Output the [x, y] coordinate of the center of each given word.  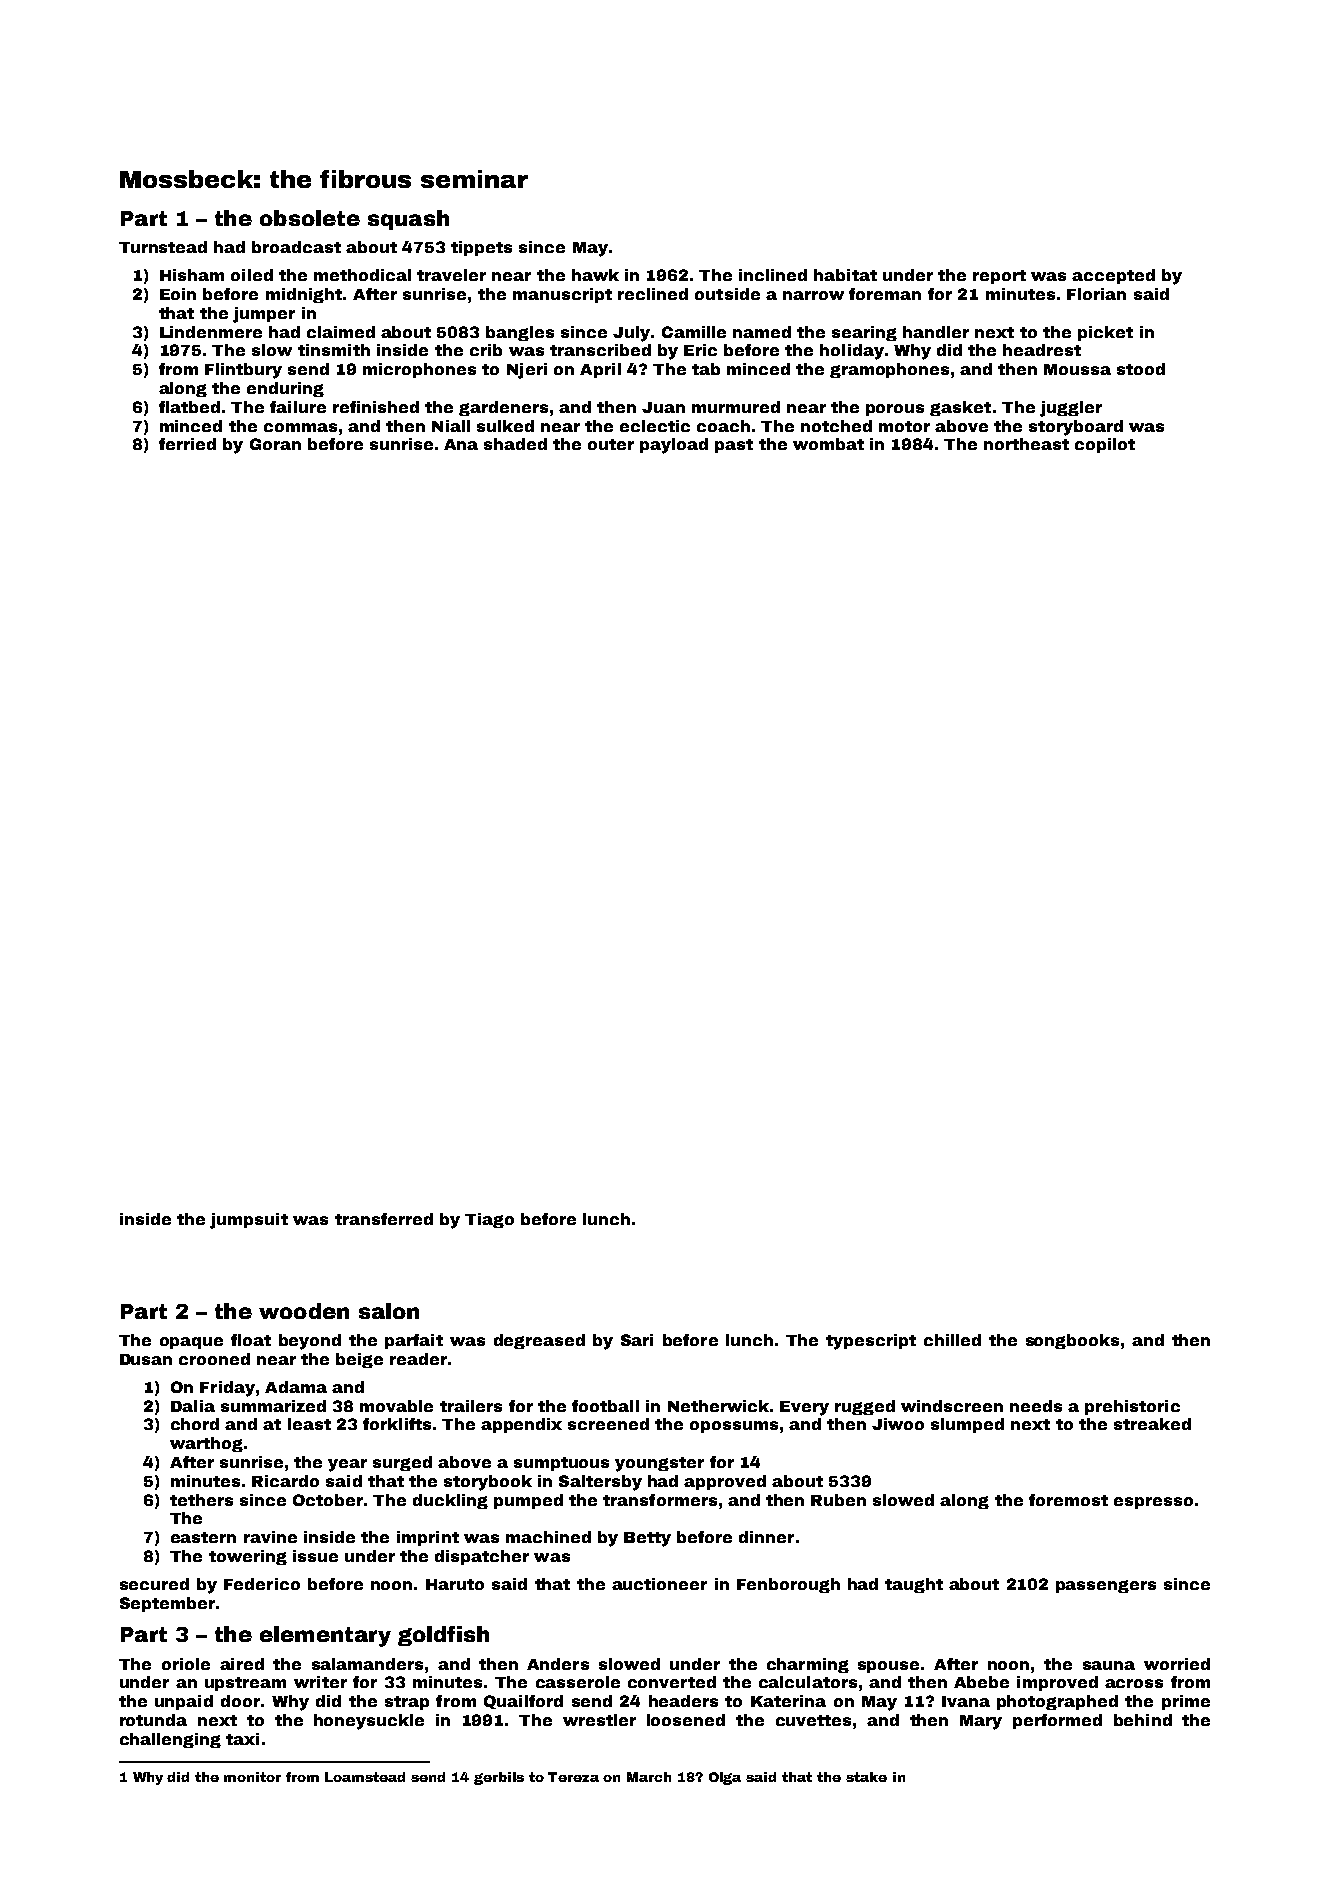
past [734, 446]
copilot [1105, 445]
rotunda [153, 1720]
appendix [521, 1425]
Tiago [489, 1220]
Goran [275, 444]
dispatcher [482, 1557]
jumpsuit [249, 1221]
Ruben [838, 1500]
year [347, 1465]
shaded [515, 444]
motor [904, 426]
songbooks [1072, 1341]
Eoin [178, 294]
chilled [952, 1340]
